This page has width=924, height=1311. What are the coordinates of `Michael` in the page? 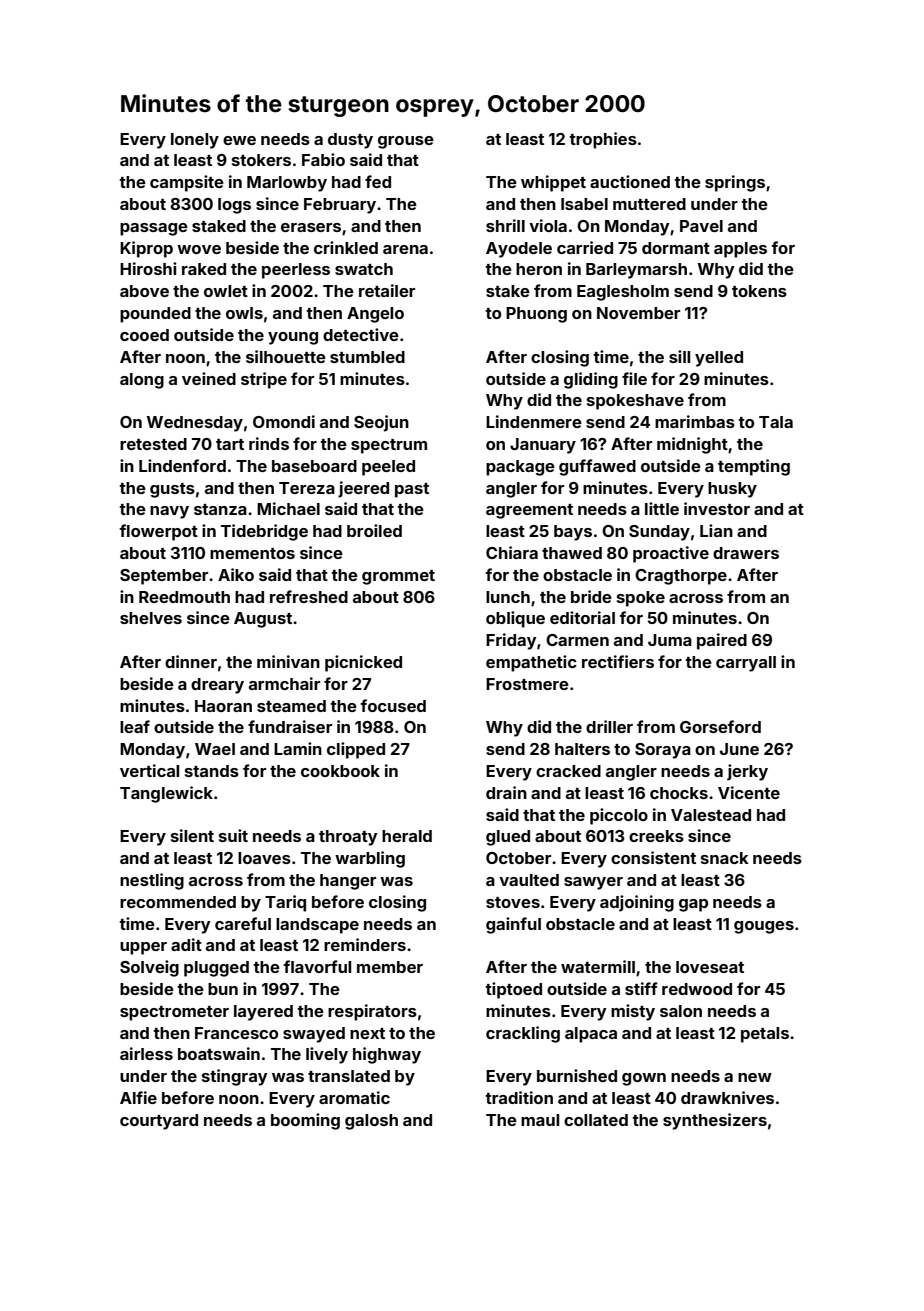 It's located at (288, 508).
